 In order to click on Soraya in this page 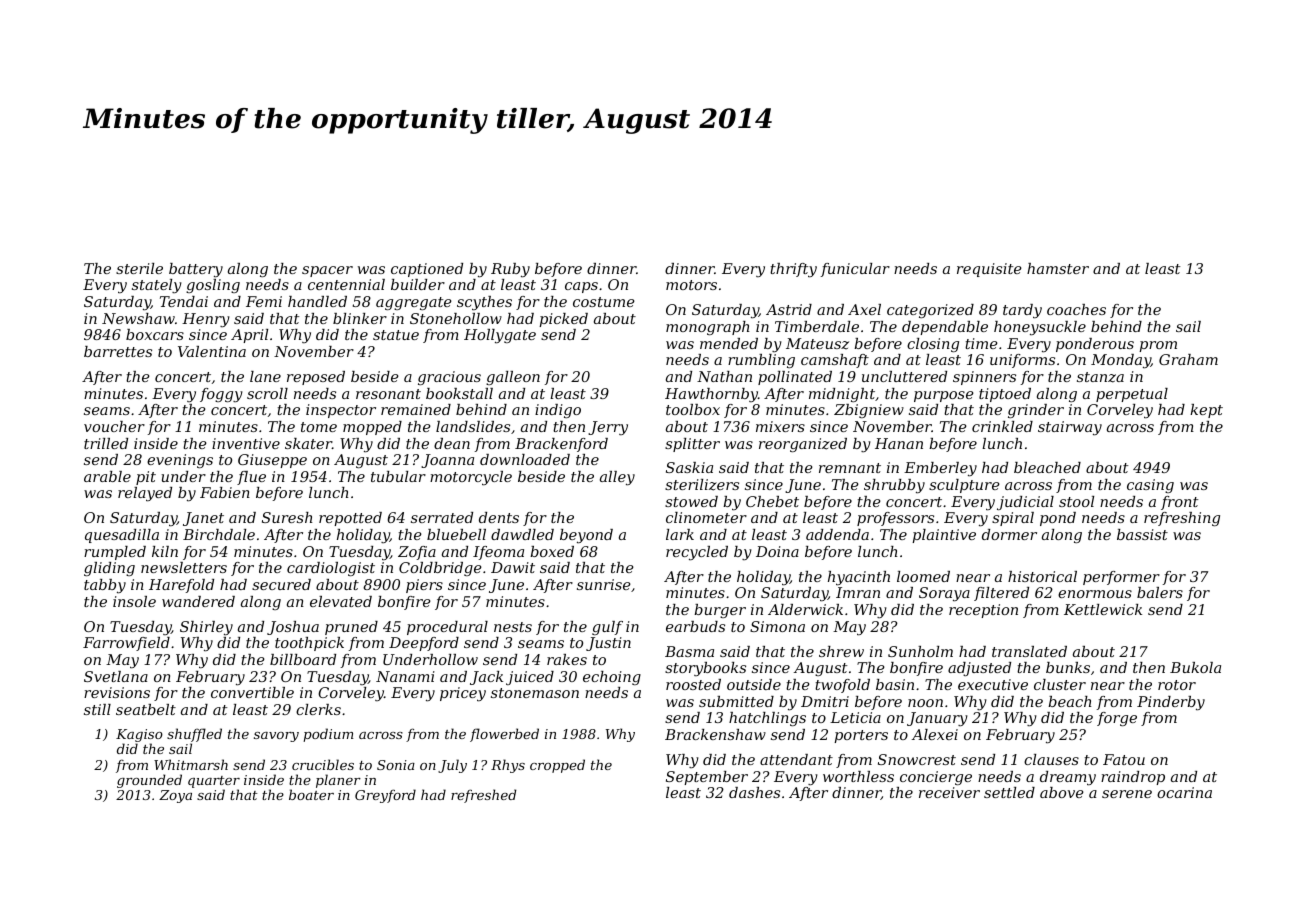, I will do `click(944, 594)`.
